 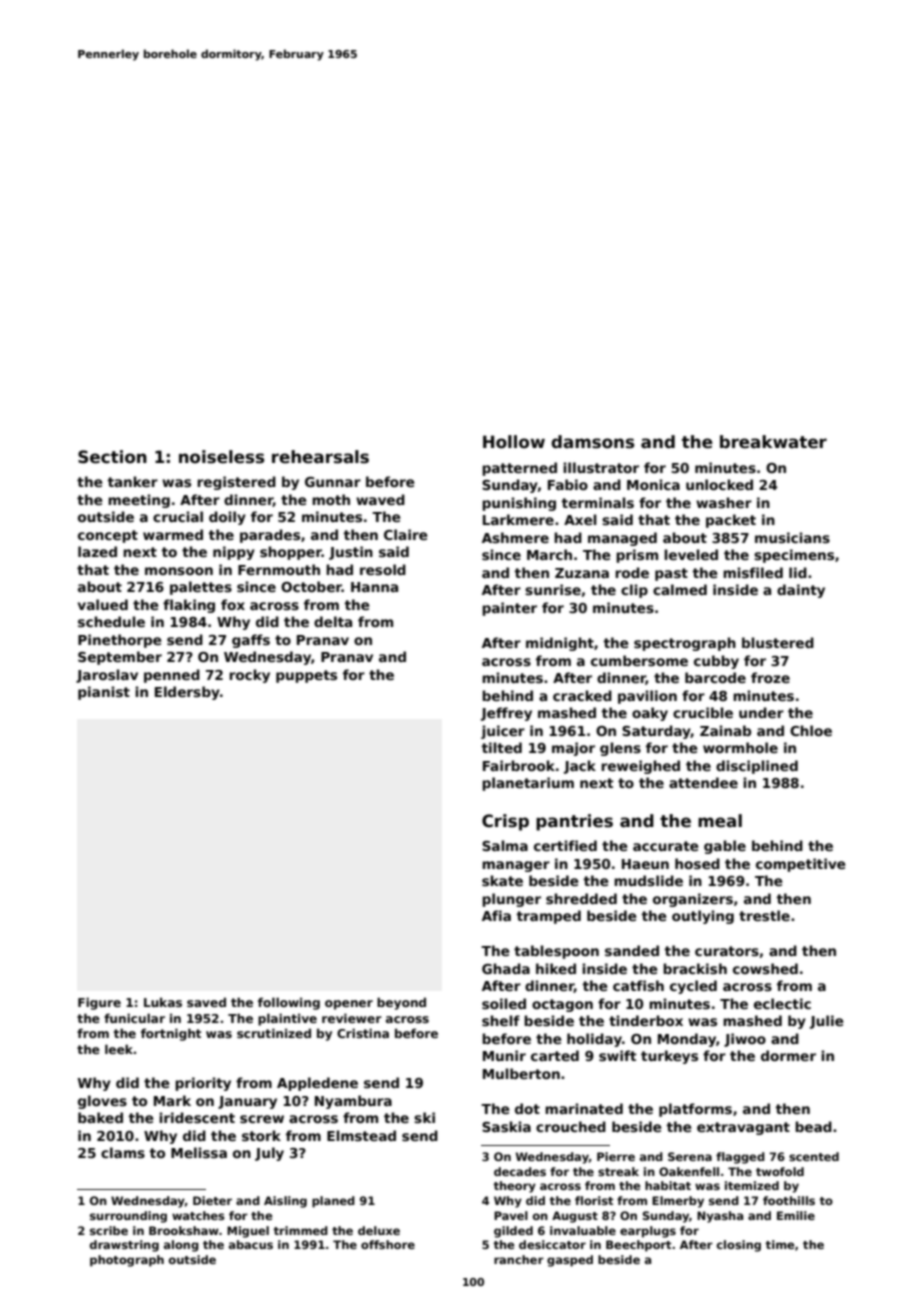 I want to click on Hollow, so click(x=514, y=442).
